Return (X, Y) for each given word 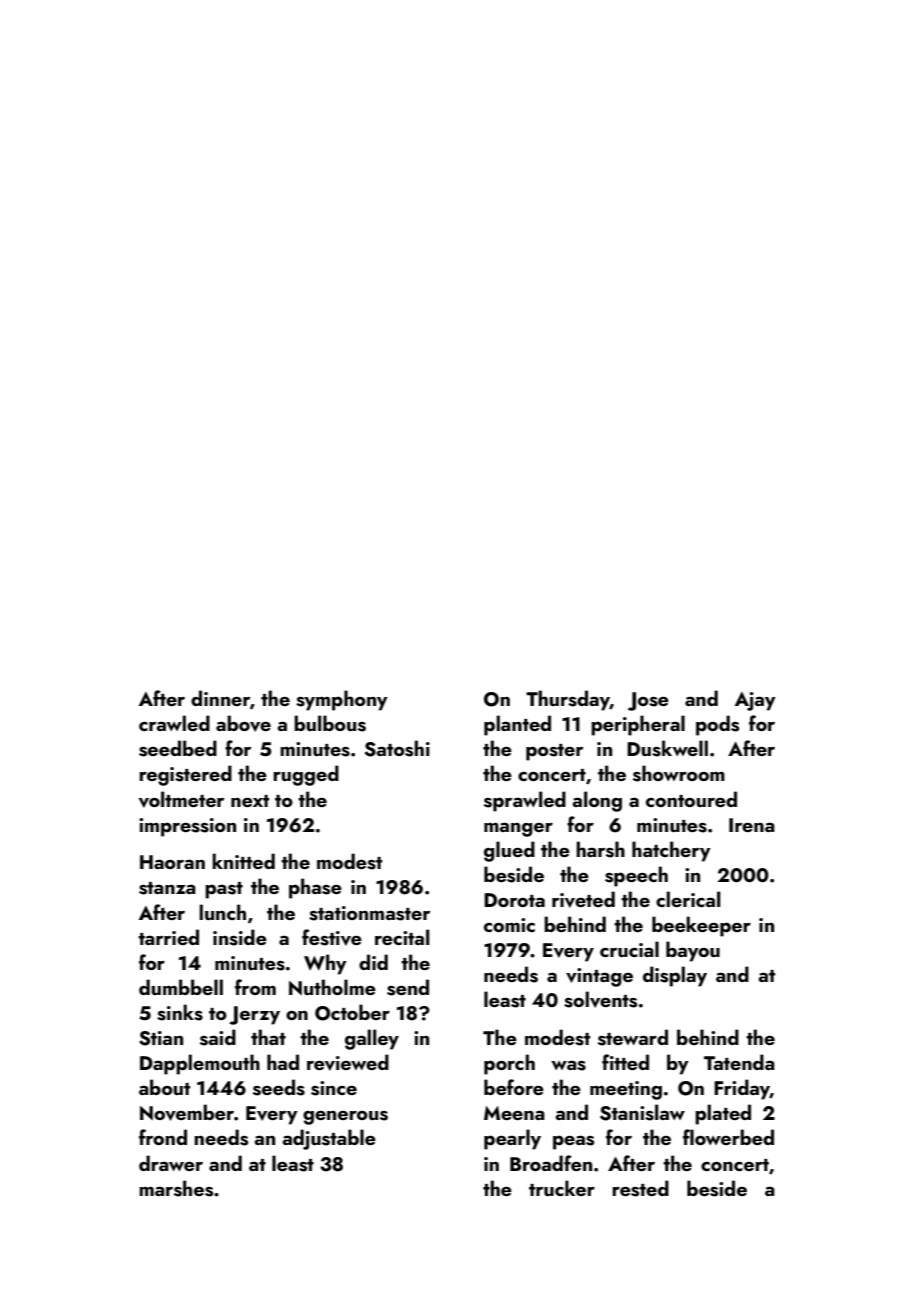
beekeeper (701, 926)
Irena (752, 825)
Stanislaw (642, 1112)
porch (509, 1064)
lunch (222, 912)
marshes (176, 1188)
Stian (161, 1038)
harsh (600, 849)
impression (187, 827)
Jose (648, 701)
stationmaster (369, 913)
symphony (342, 700)
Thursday (568, 700)
